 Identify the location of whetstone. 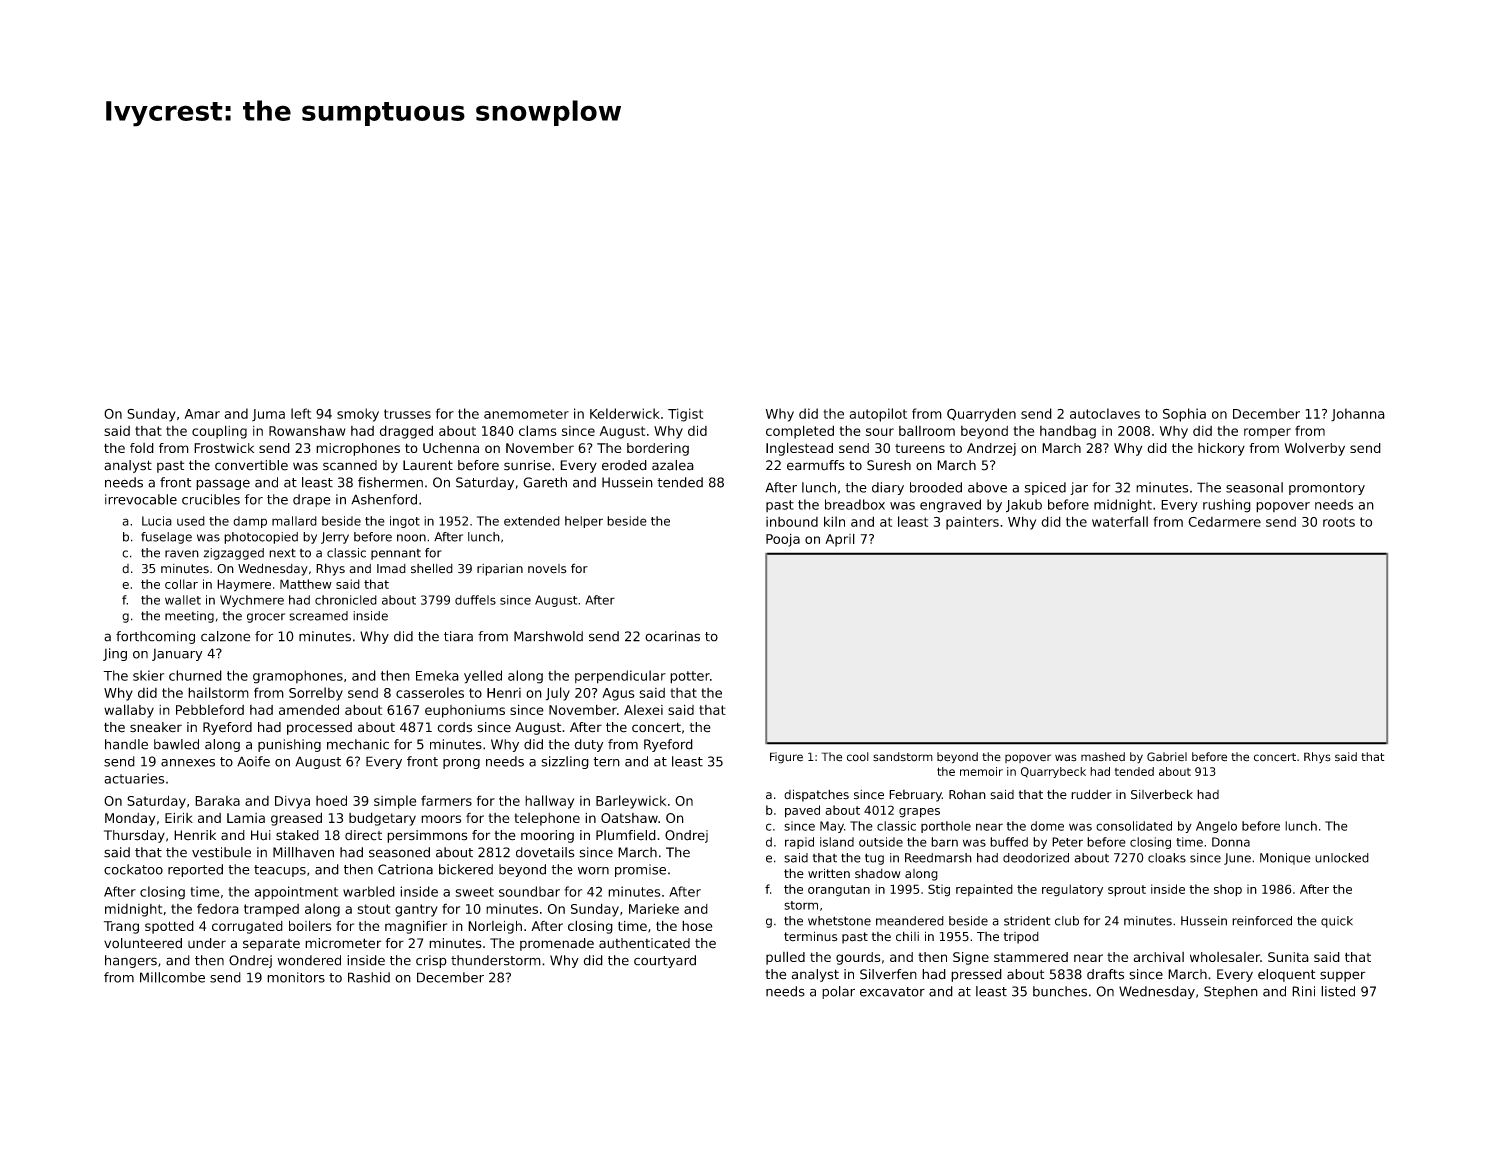
(839, 921).
